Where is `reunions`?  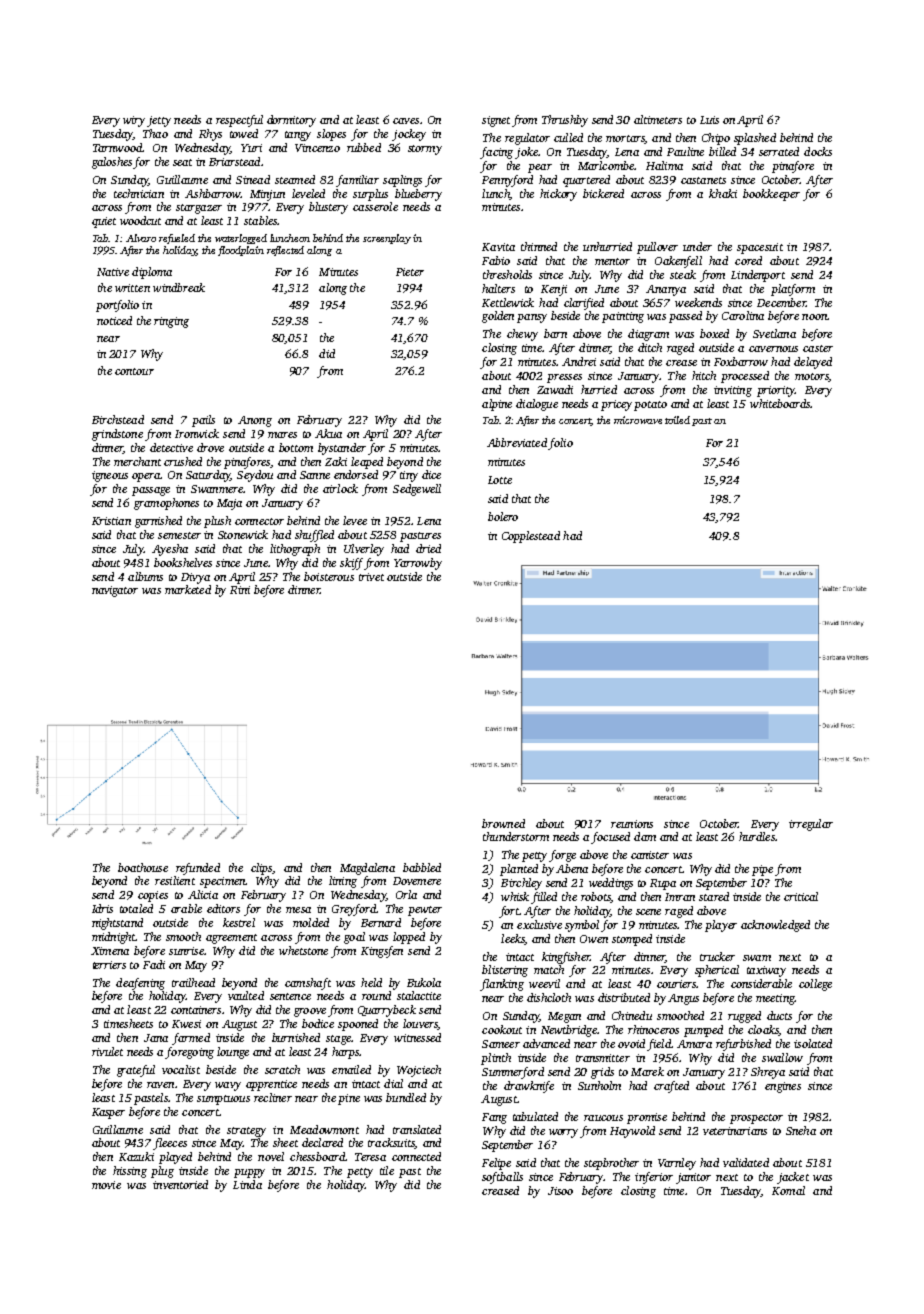
reunions is located at coordinates (632, 824).
